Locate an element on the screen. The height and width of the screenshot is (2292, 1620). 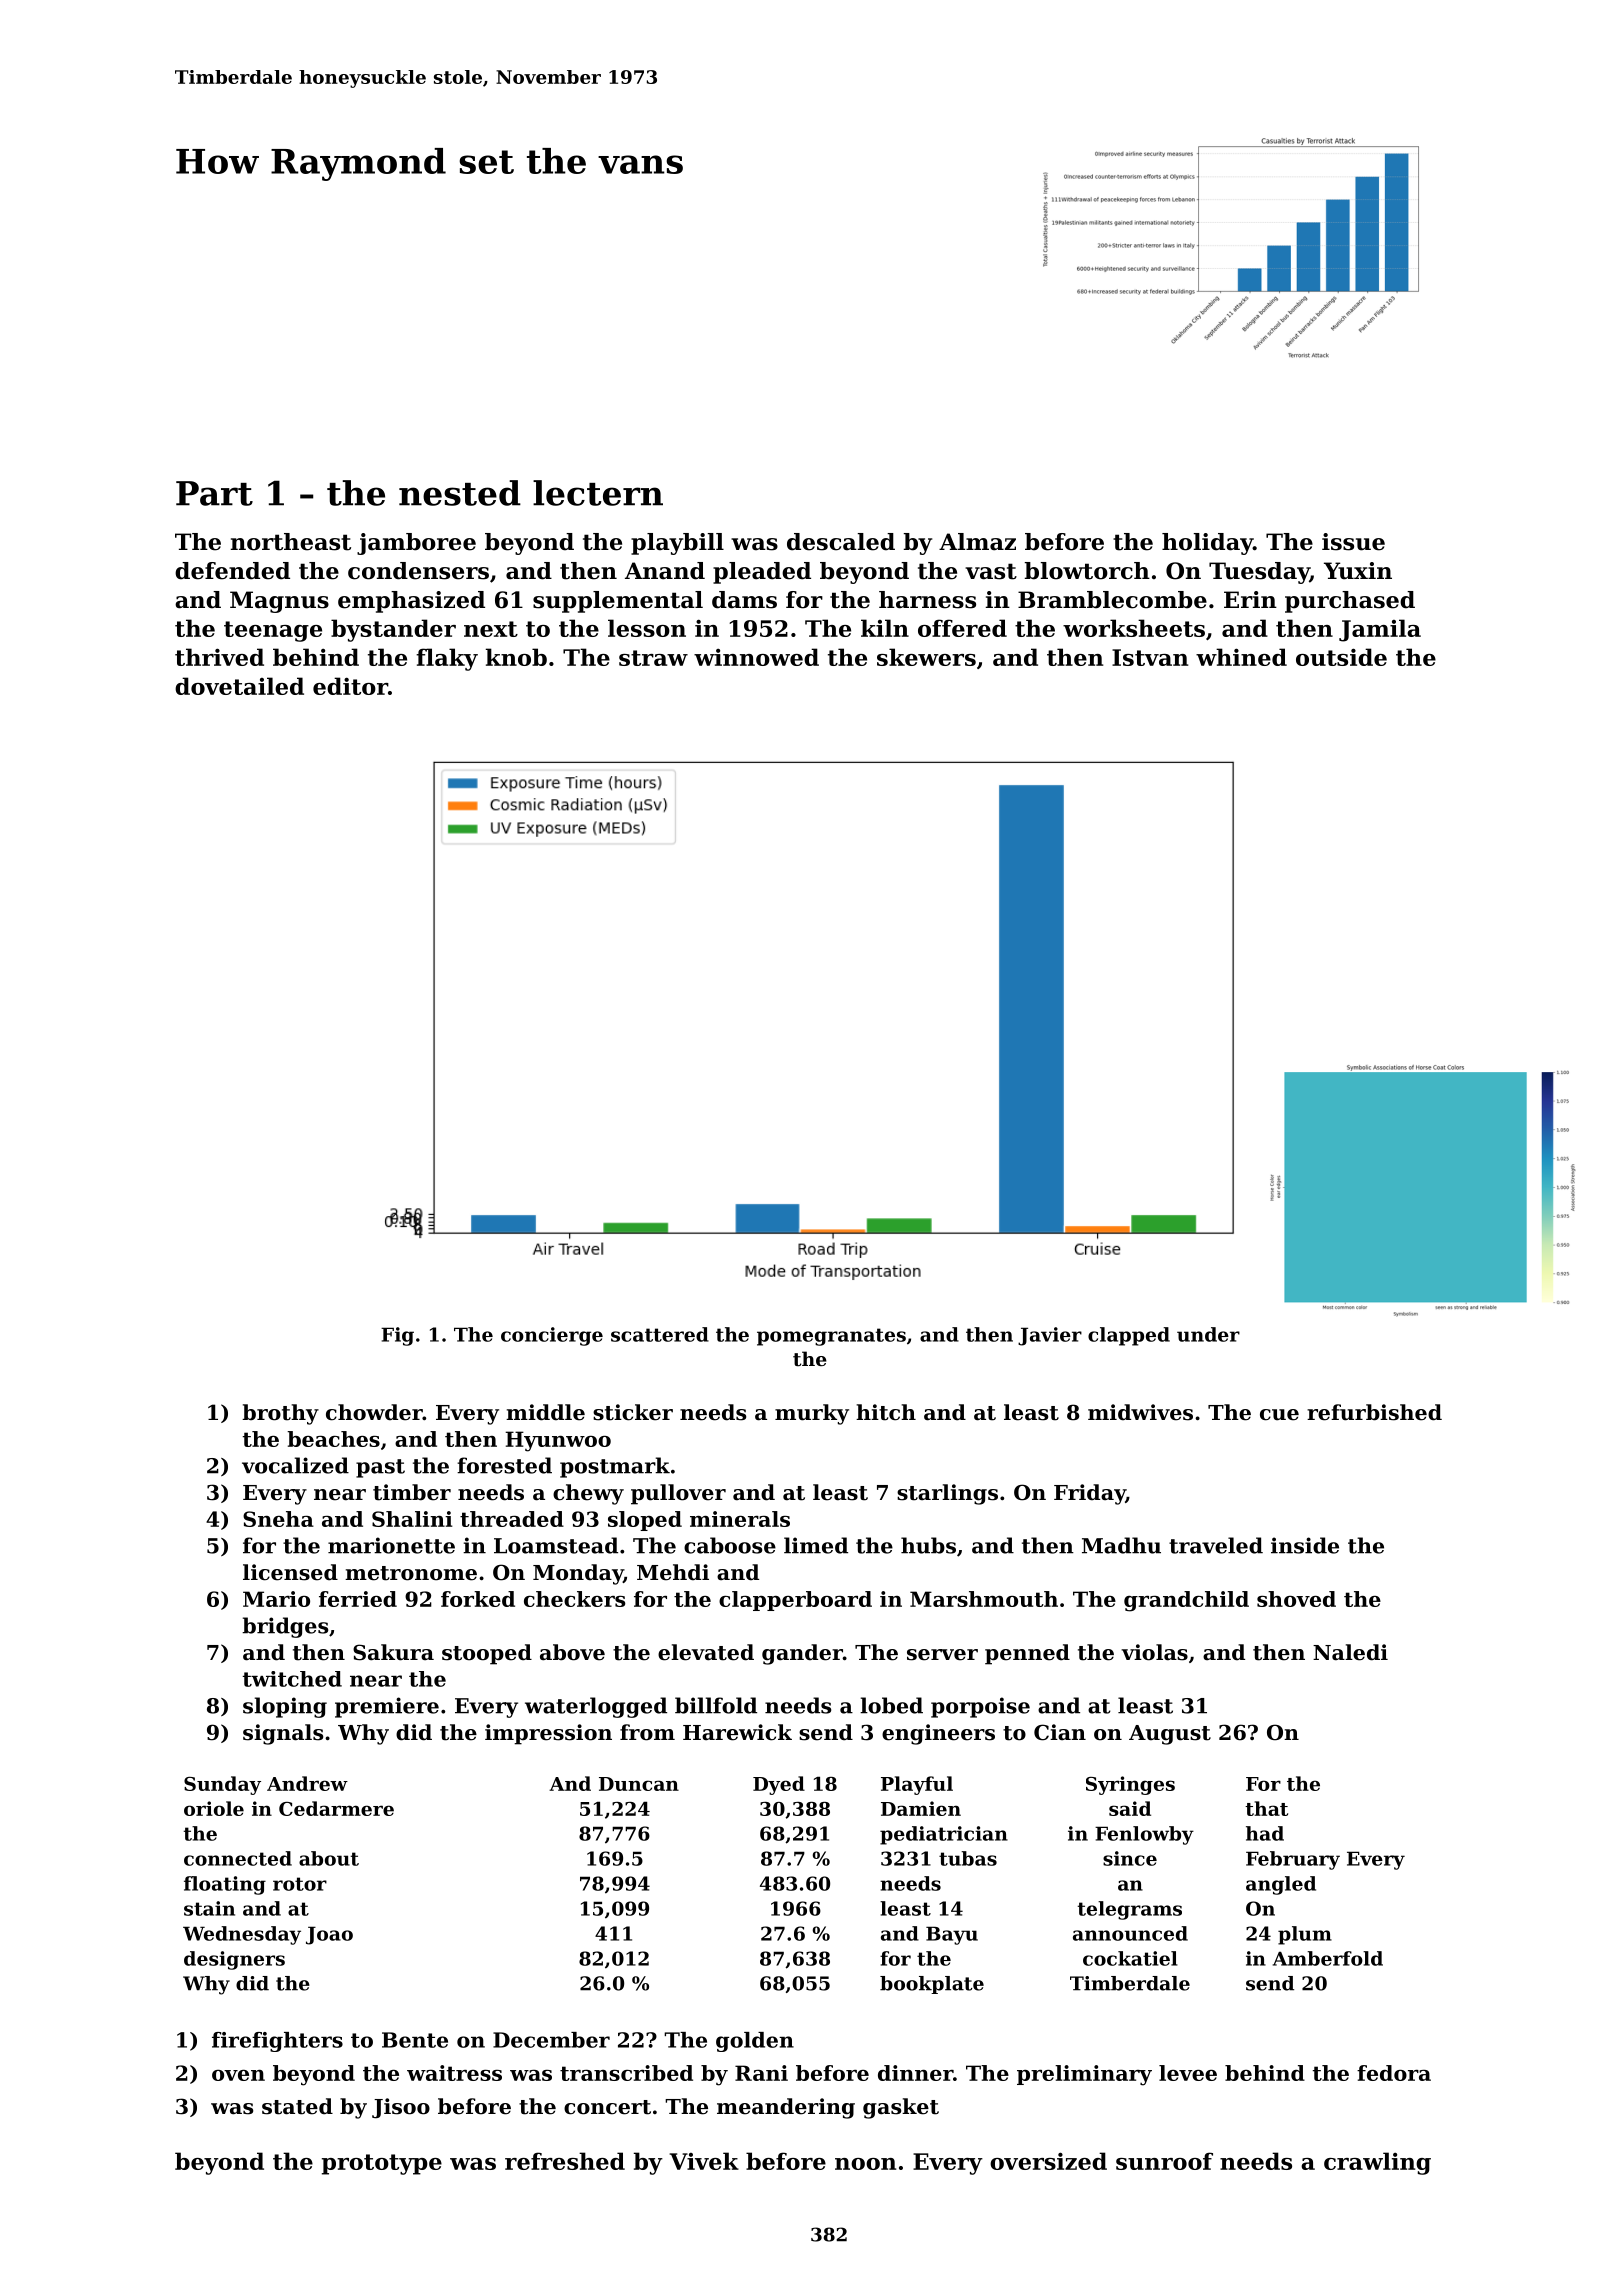
nested is located at coordinates (460, 493).
